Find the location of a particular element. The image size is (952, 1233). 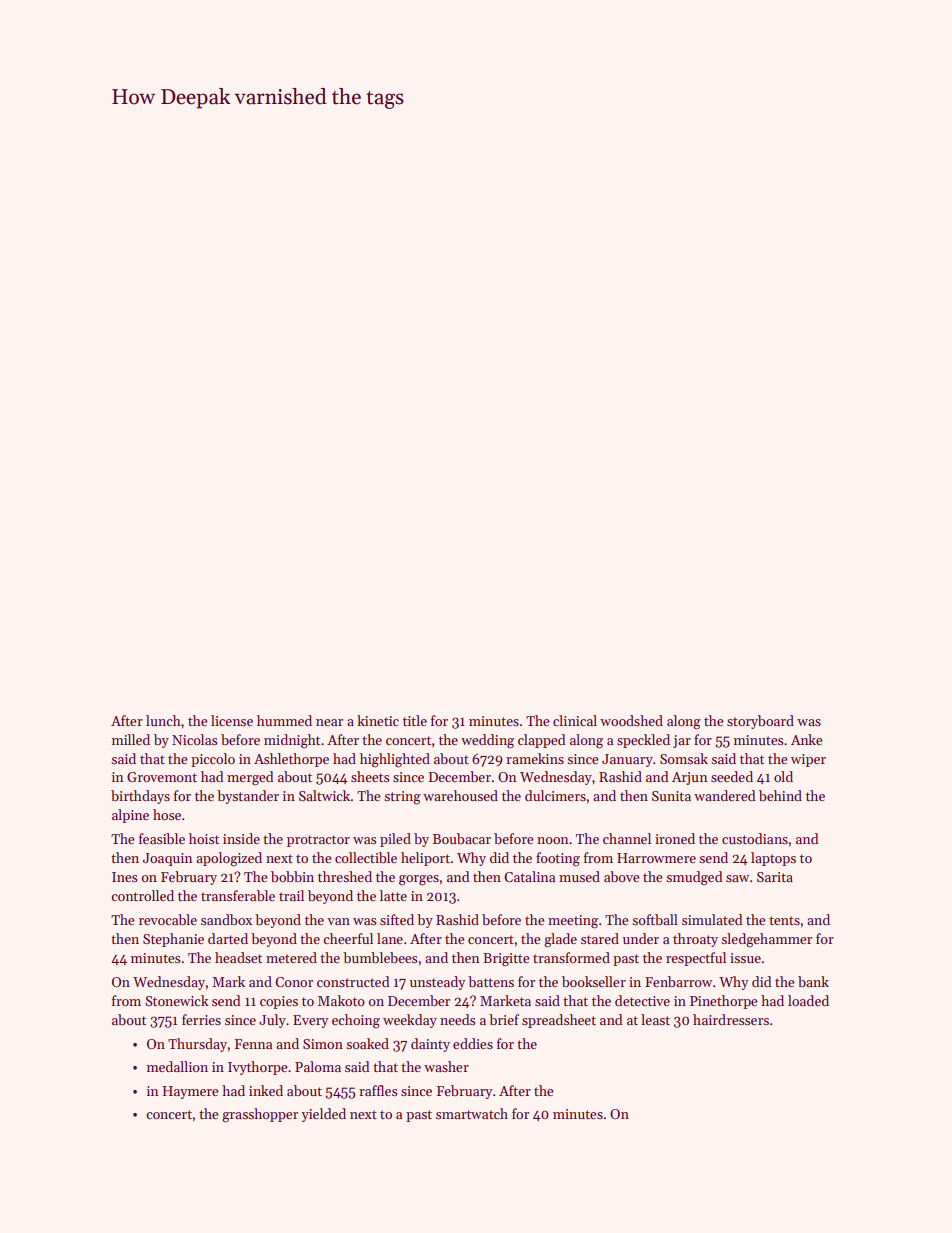

Sarita is located at coordinates (775, 877).
